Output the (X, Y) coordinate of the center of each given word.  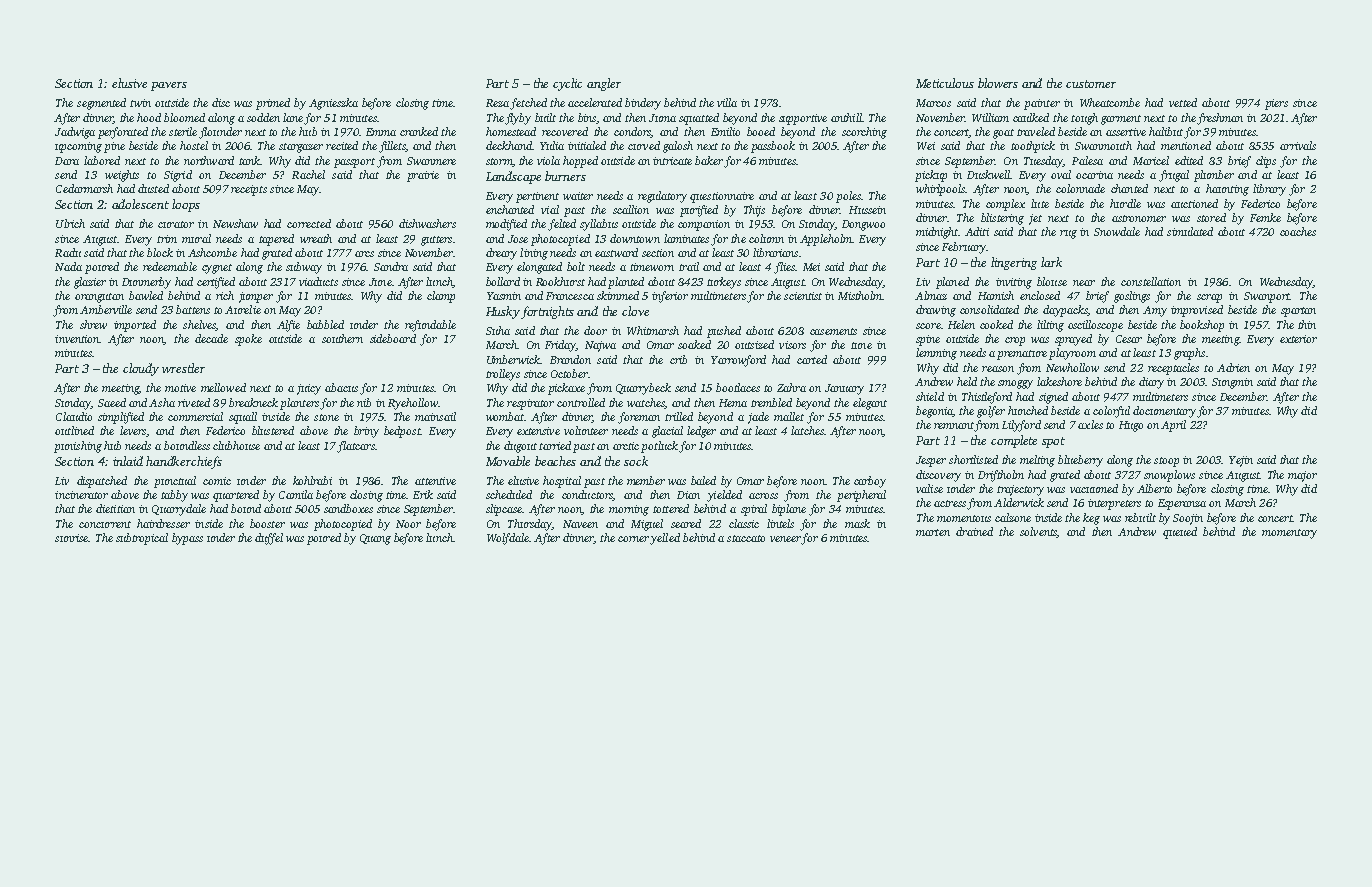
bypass (187, 539)
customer (1091, 84)
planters (299, 404)
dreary (501, 254)
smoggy (1015, 384)
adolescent (140, 204)
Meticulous (945, 83)
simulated (1190, 231)
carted (812, 359)
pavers (169, 86)
